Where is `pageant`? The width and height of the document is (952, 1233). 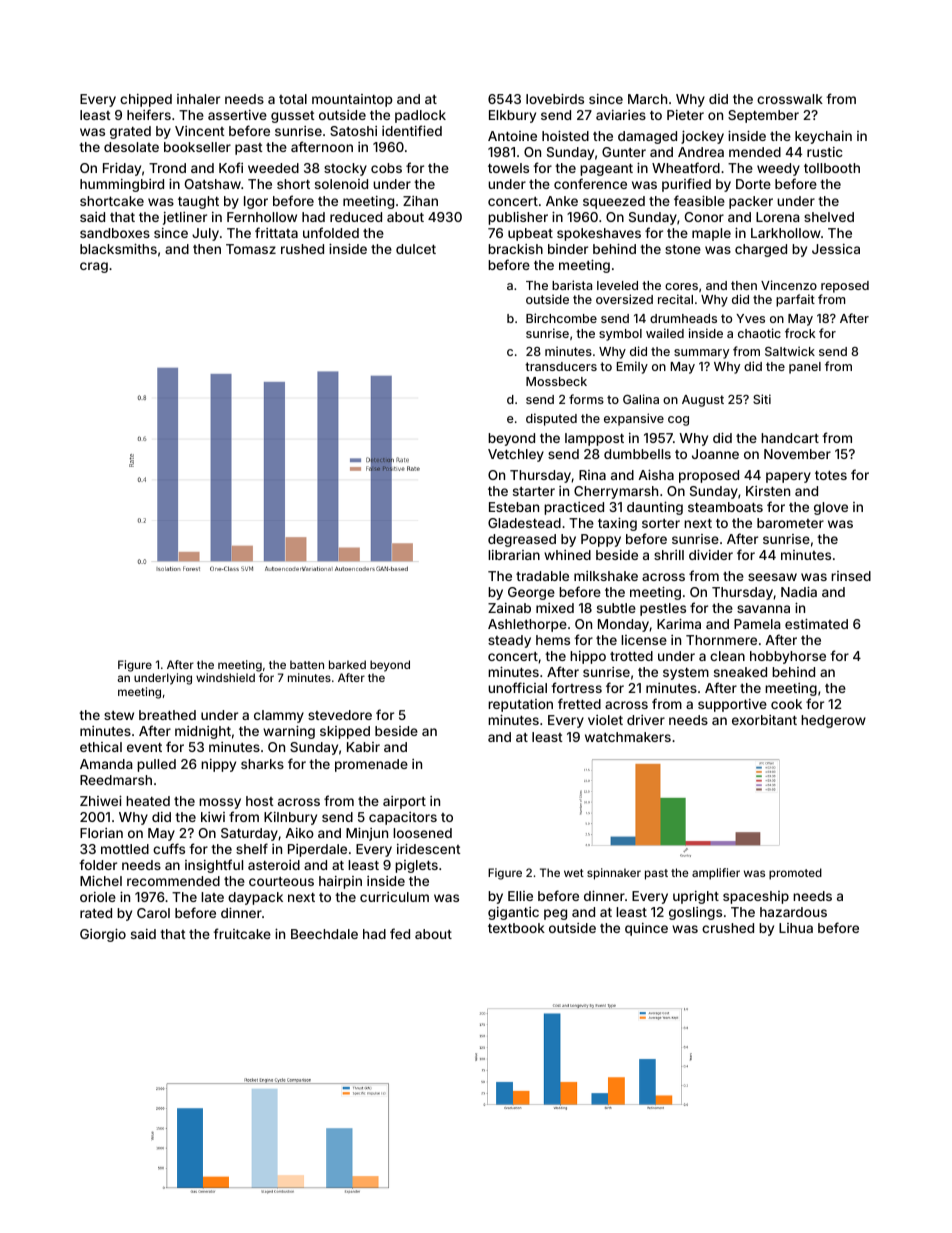 pageant is located at coordinates (606, 170).
